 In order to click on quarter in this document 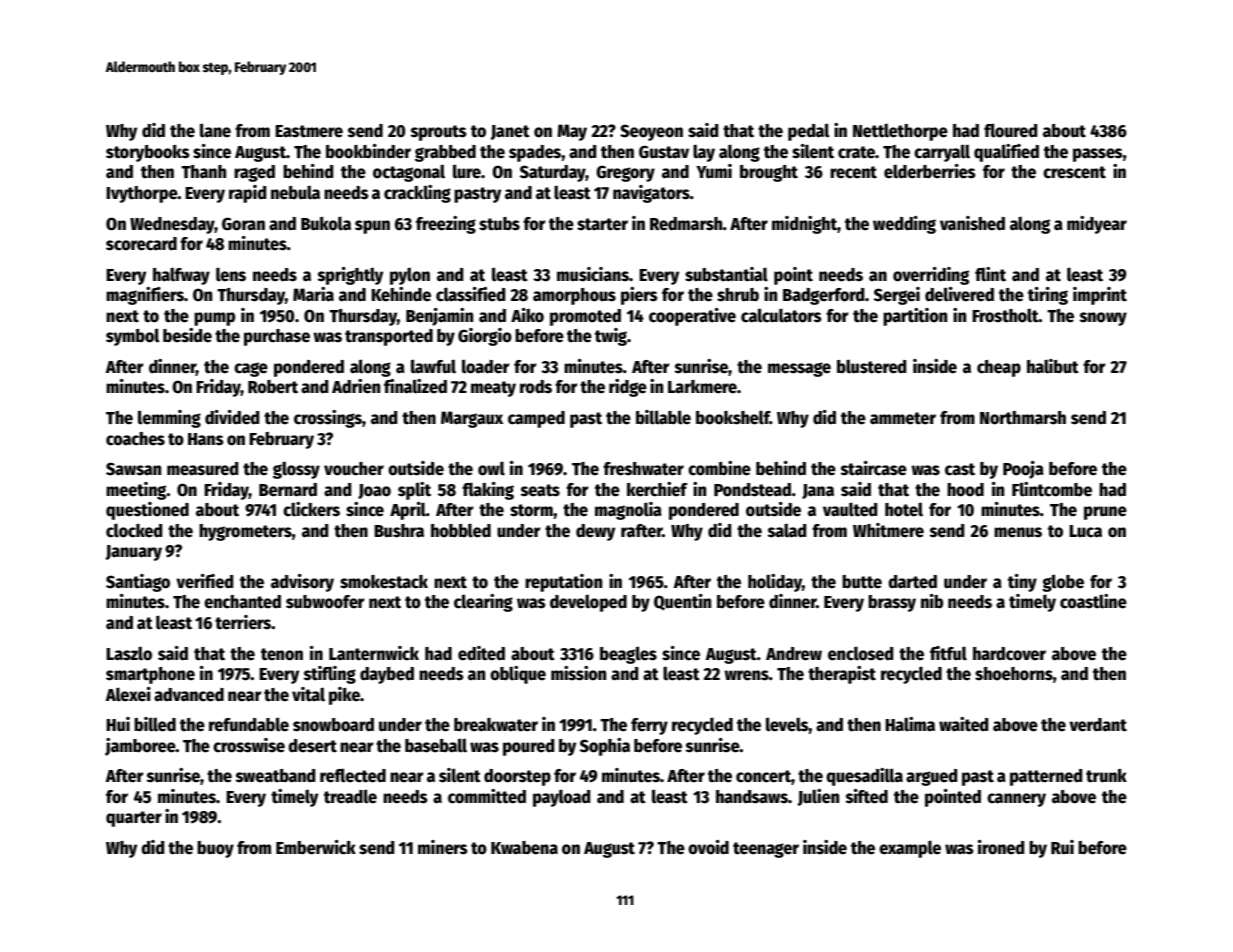, I will do `click(134, 819)`.
